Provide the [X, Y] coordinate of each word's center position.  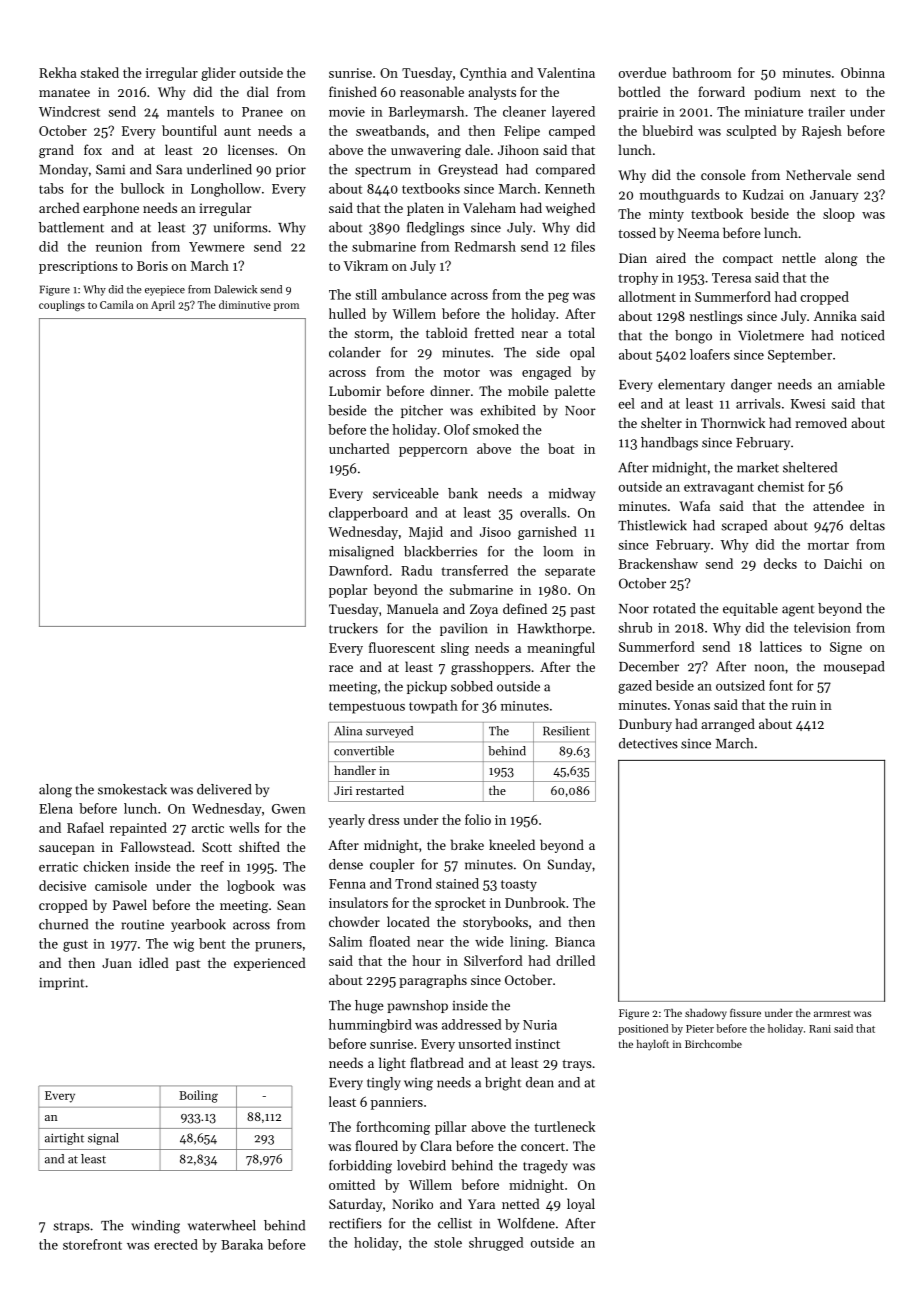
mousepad [854, 667]
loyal [581, 1205]
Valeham [489, 207]
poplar [348, 591]
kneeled [512, 844]
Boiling [198, 1096]
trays [577, 1065]
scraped [744, 526]
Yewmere [217, 247]
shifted [259, 846]
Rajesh [822, 132]
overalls [543, 512]
